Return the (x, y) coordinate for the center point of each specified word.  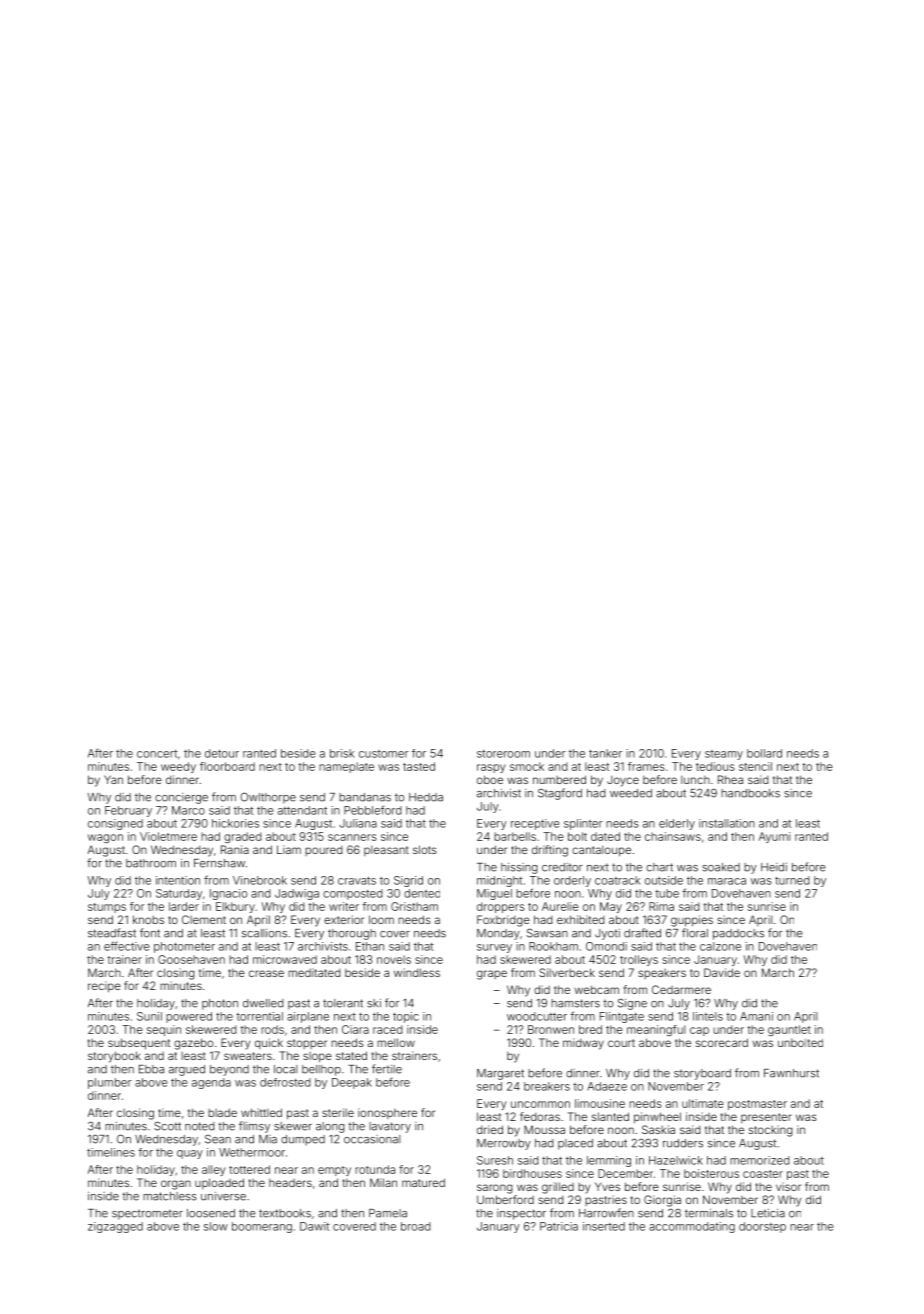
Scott (167, 1126)
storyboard (702, 1074)
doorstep (762, 1227)
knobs (148, 919)
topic (406, 1017)
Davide (722, 972)
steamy (724, 755)
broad (416, 1226)
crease (266, 973)
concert (157, 754)
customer (384, 754)
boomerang (262, 1227)
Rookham (553, 946)
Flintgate (622, 1017)
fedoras (540, 1116)
